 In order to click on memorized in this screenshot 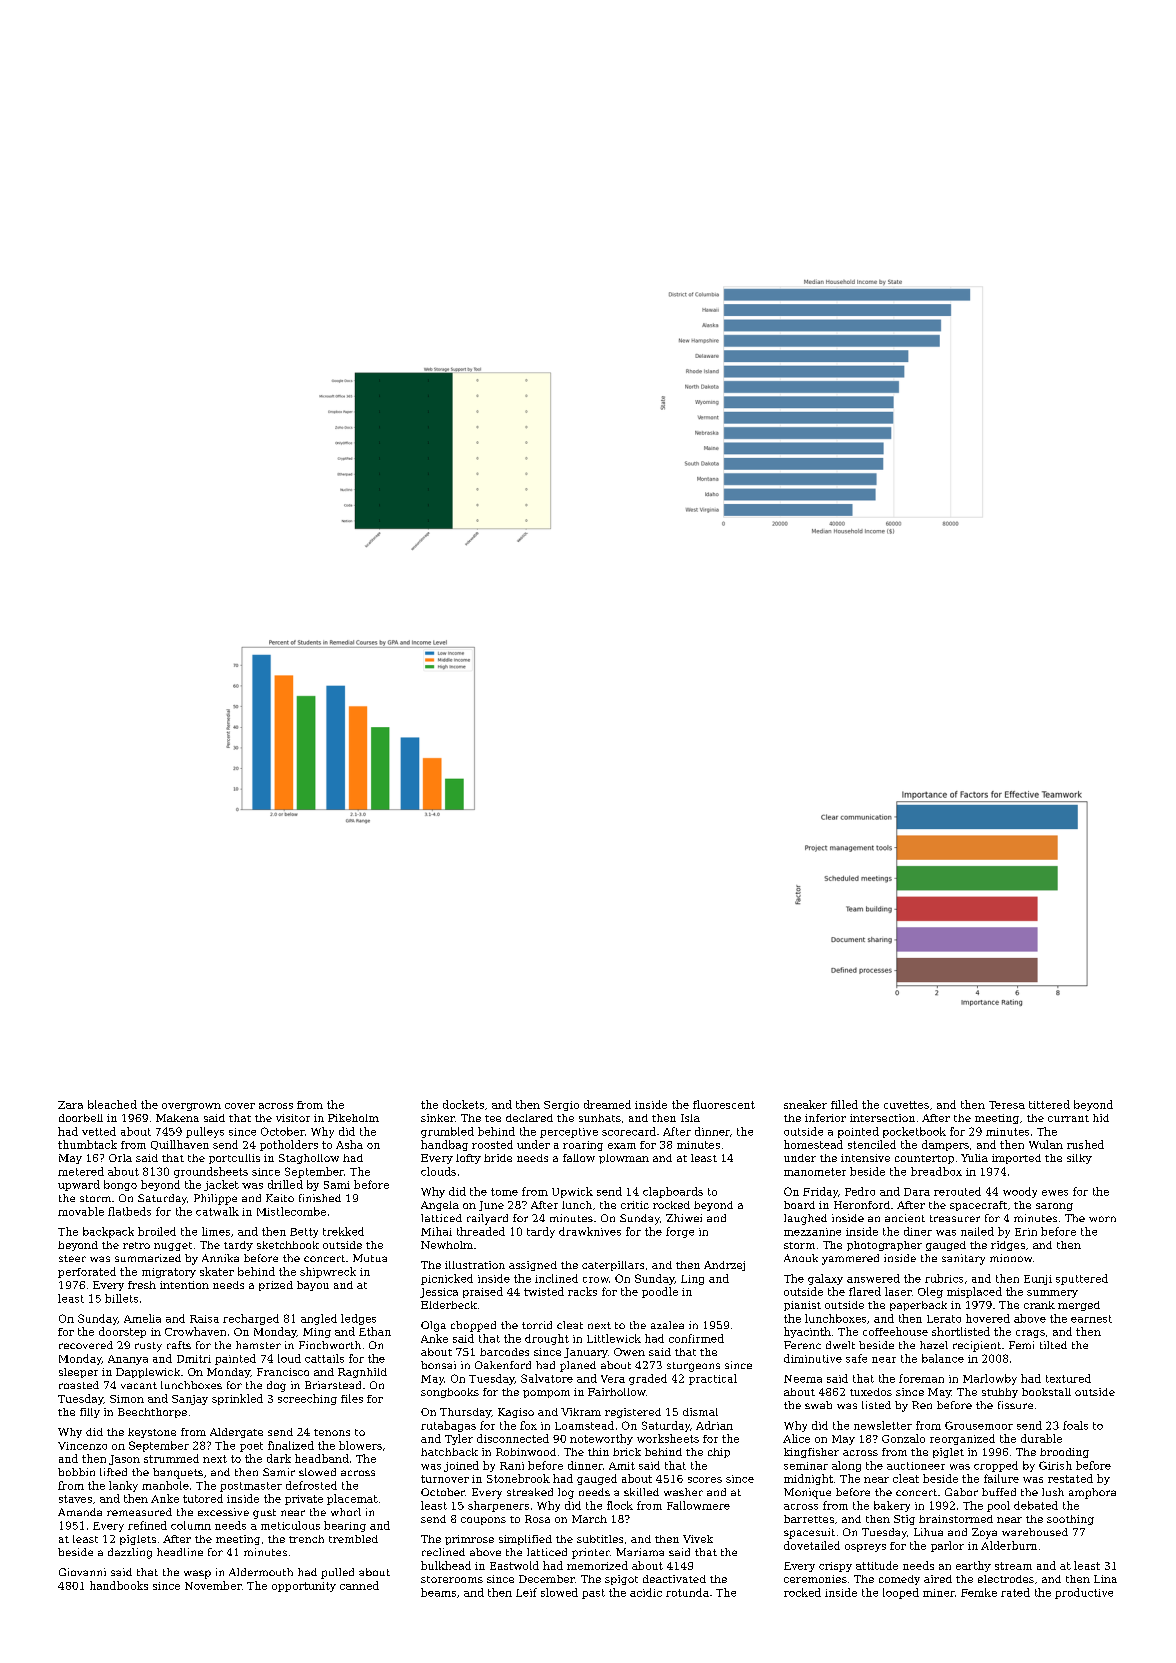, I will do `click(597, 1565)`.
